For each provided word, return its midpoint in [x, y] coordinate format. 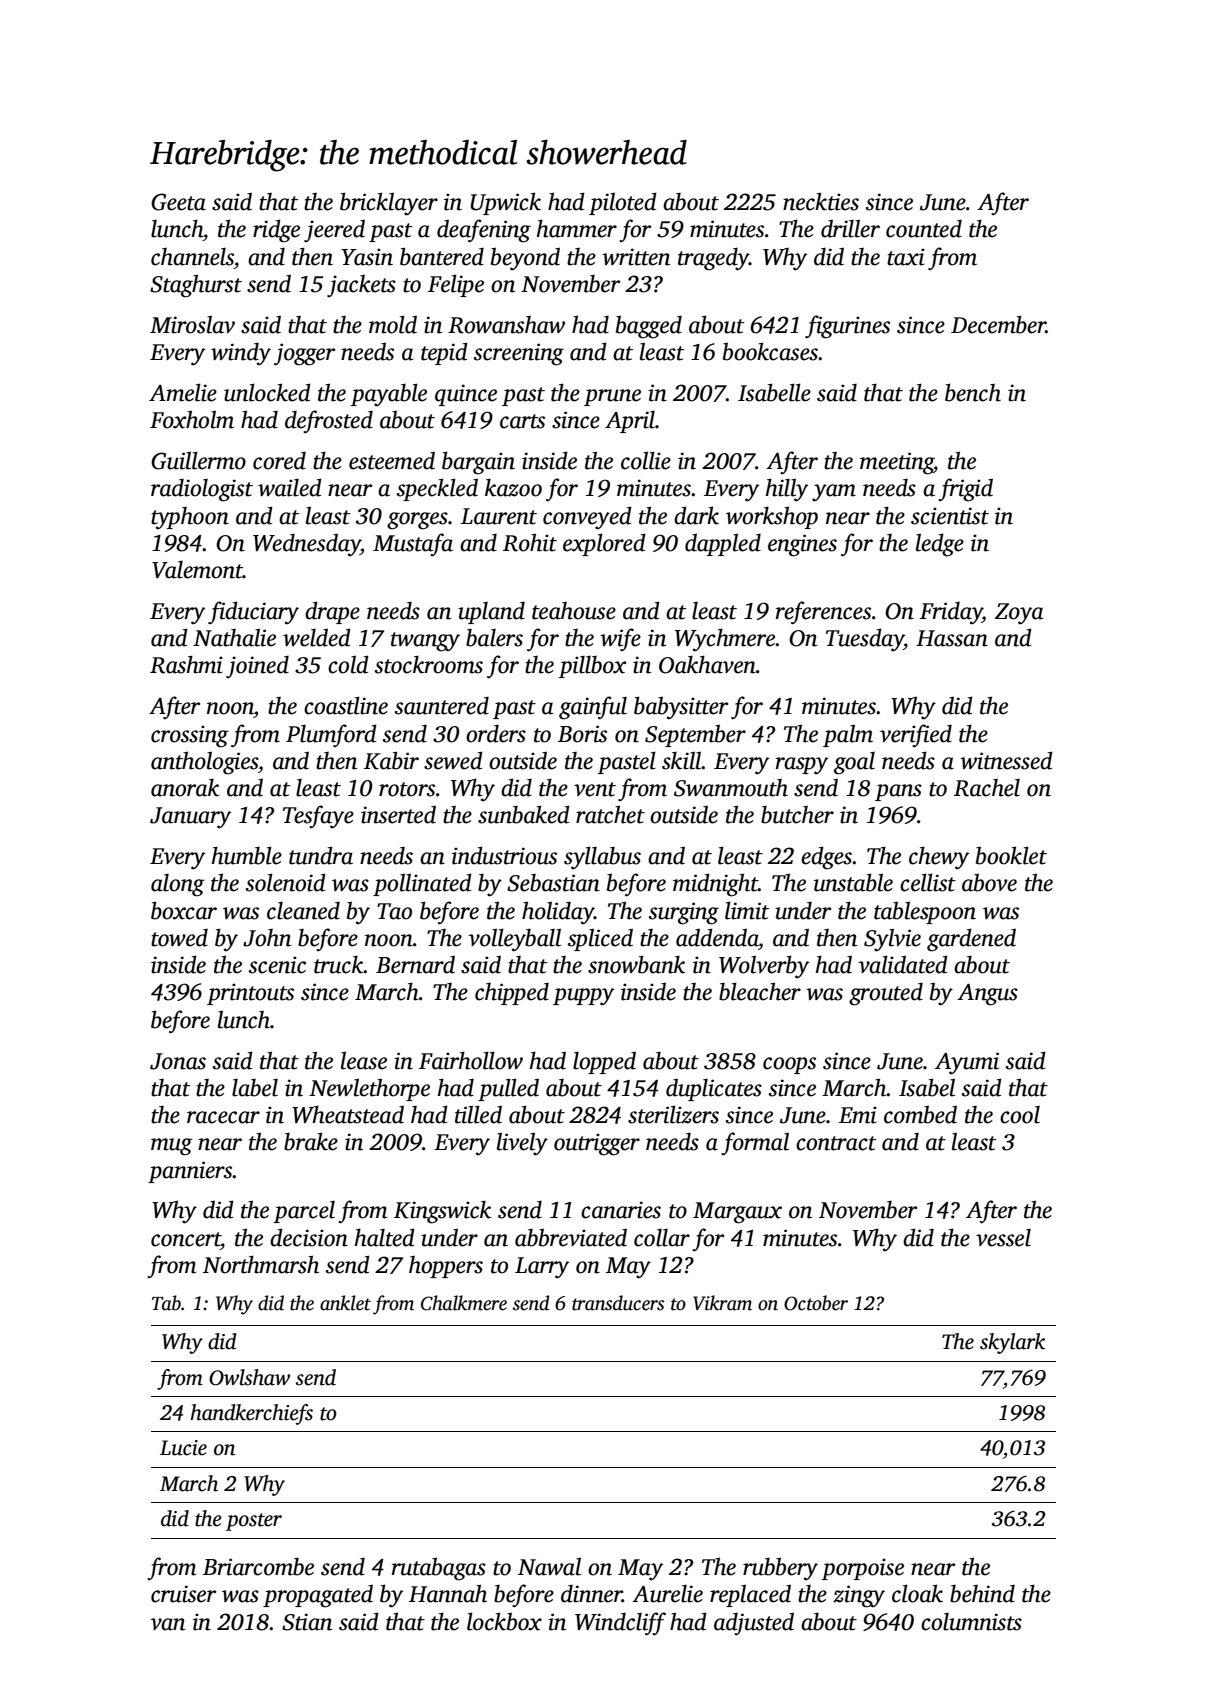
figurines [847, 327]
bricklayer [389, 204]
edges [826, 858]
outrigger [597, 1144]
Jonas [178, 1061]
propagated [318, 1596]
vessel [1003, 1238]
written [636, 257]
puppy [583, 997]
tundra [321, 855]
